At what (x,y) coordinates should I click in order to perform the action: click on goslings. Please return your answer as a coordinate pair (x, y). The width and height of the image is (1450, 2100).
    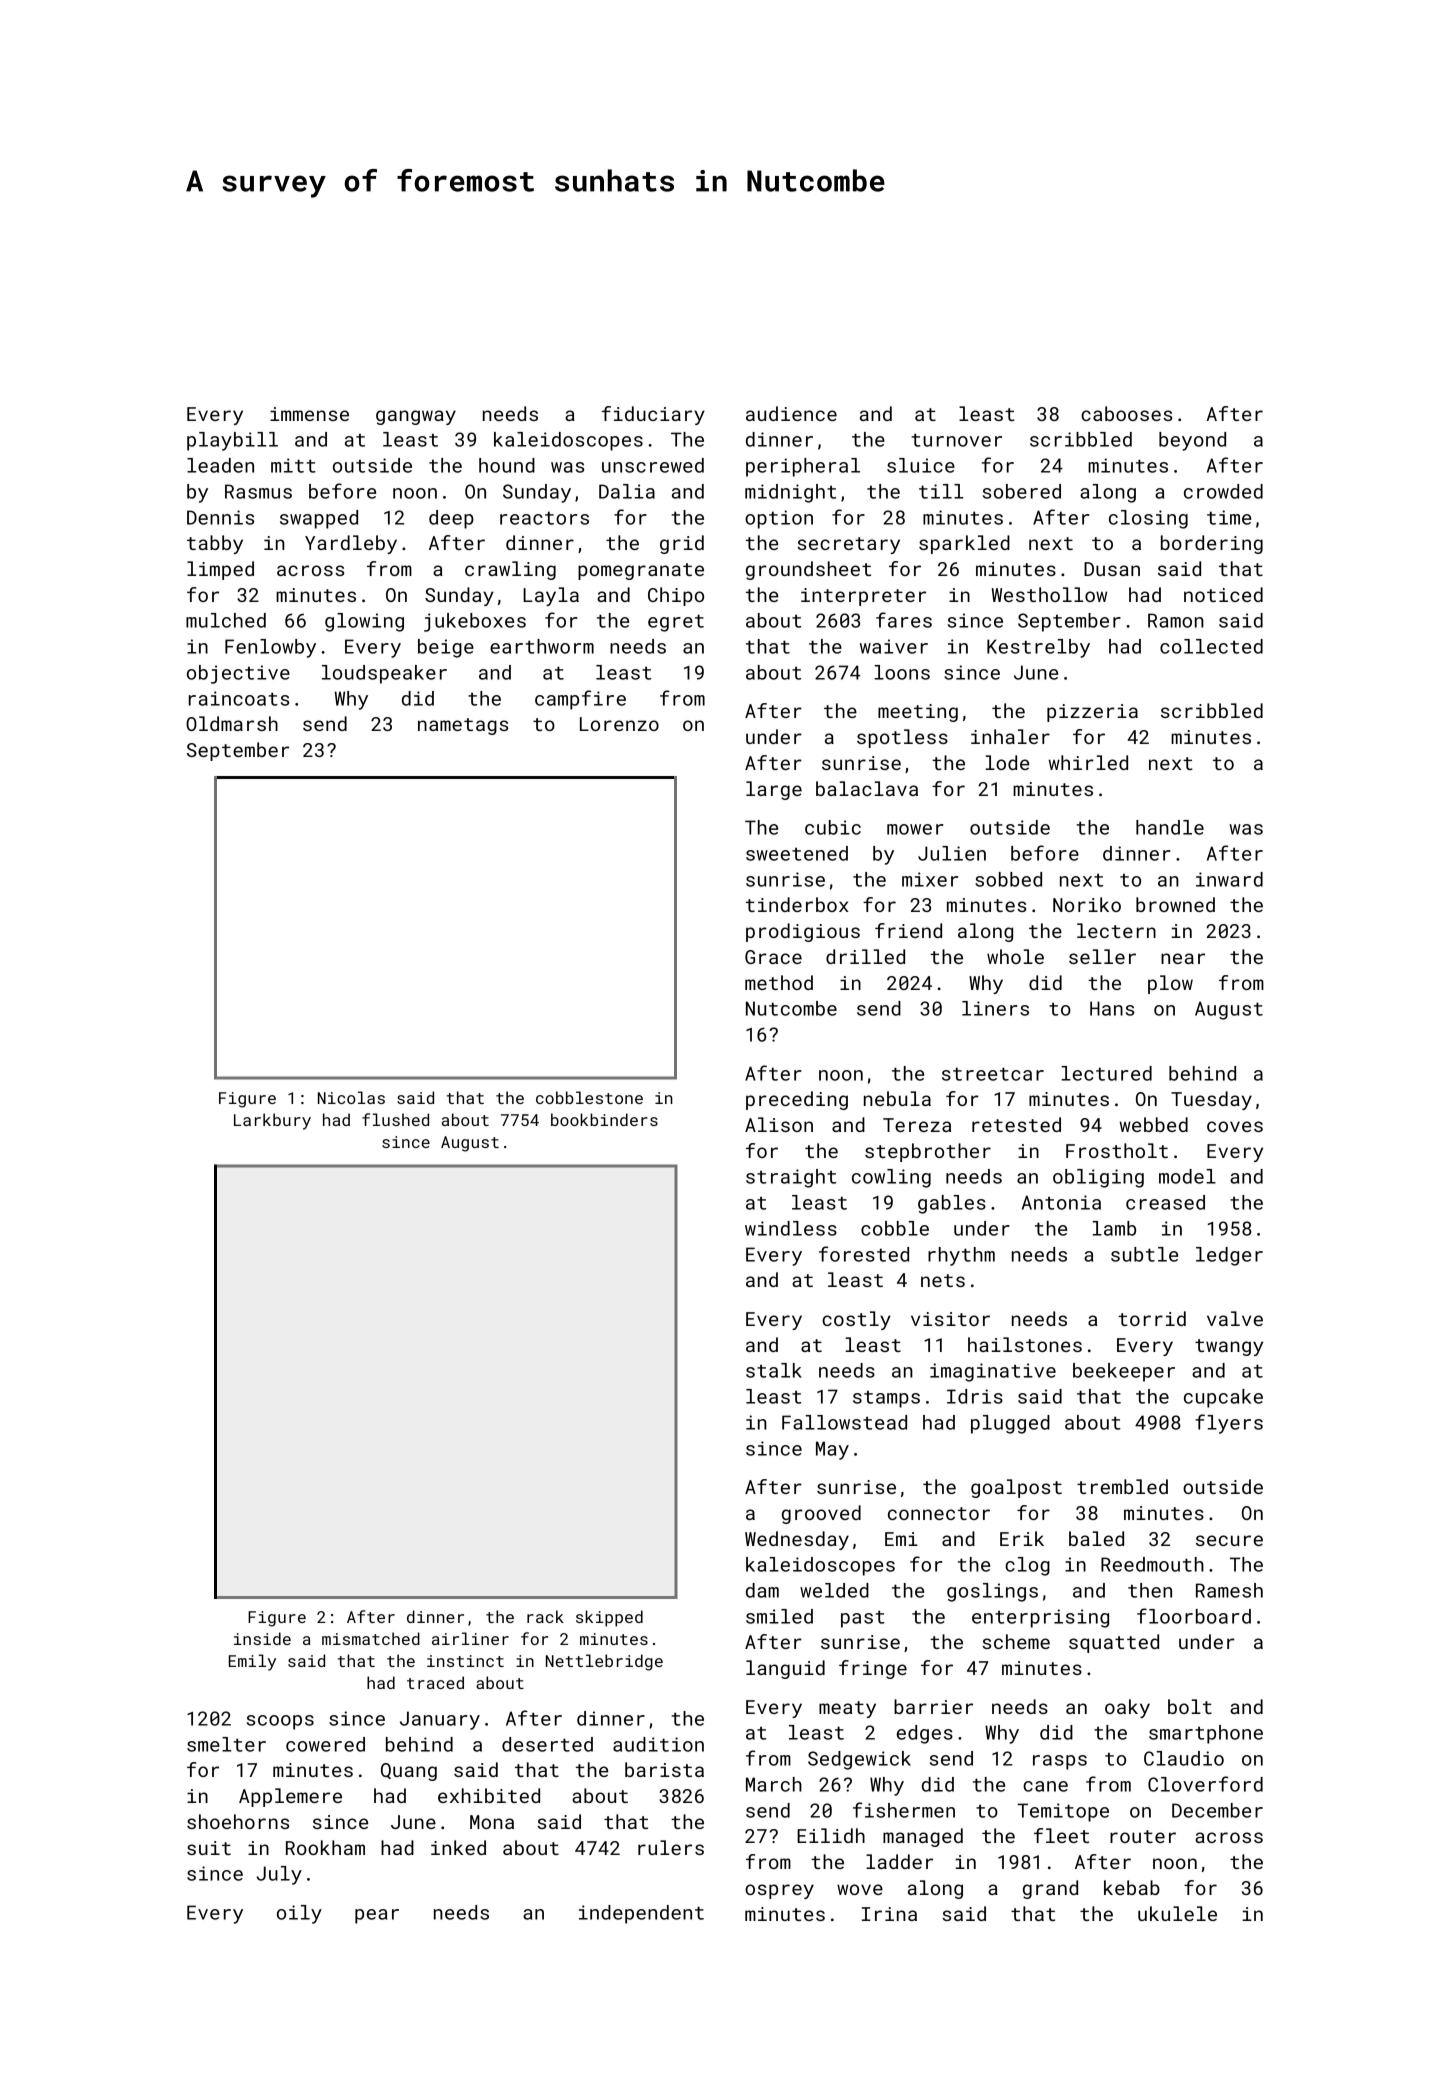
    Looking at the image, I should click on (992, 1592).
